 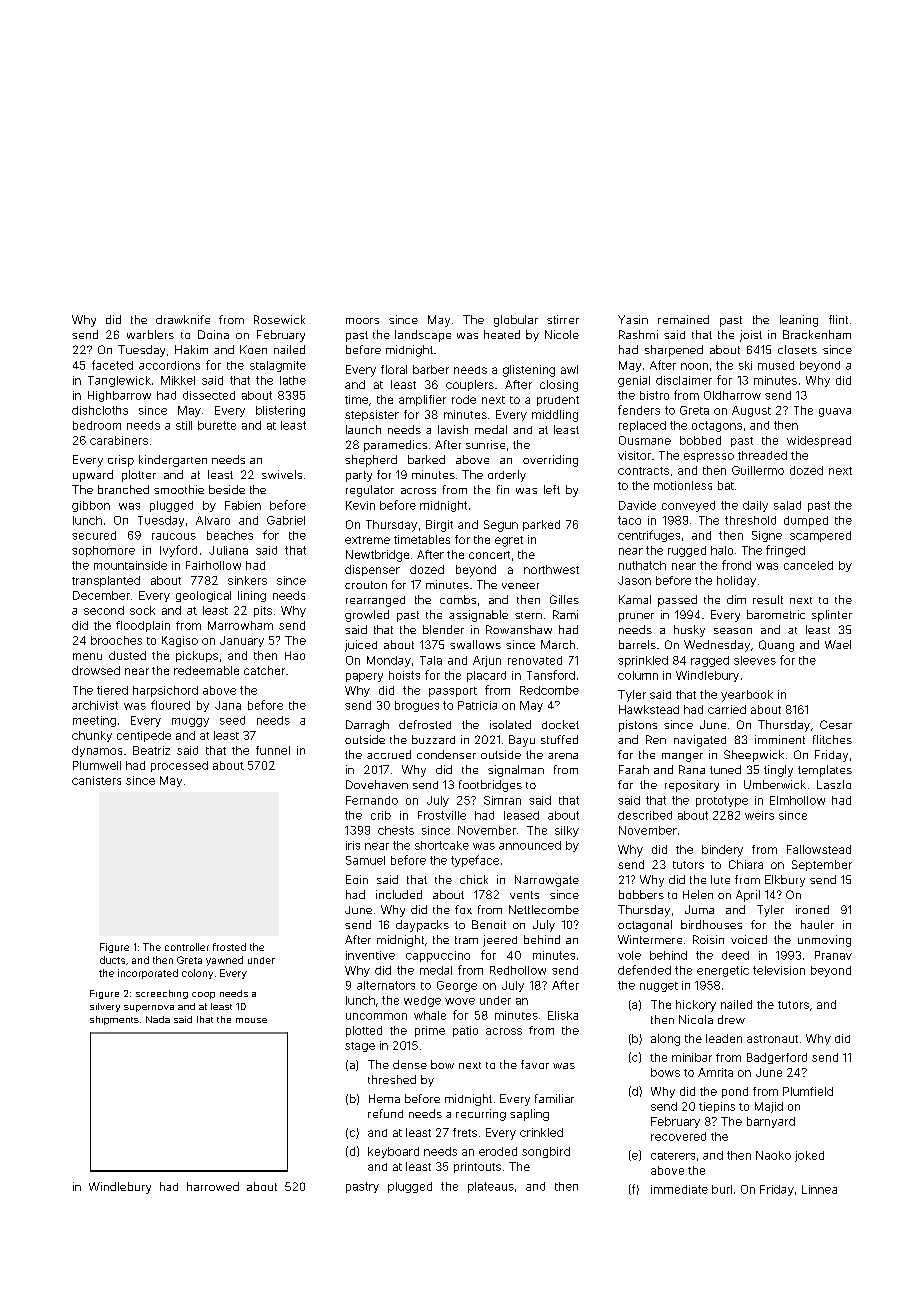 I want to click on drawknife, so click(x=183, y=319).
